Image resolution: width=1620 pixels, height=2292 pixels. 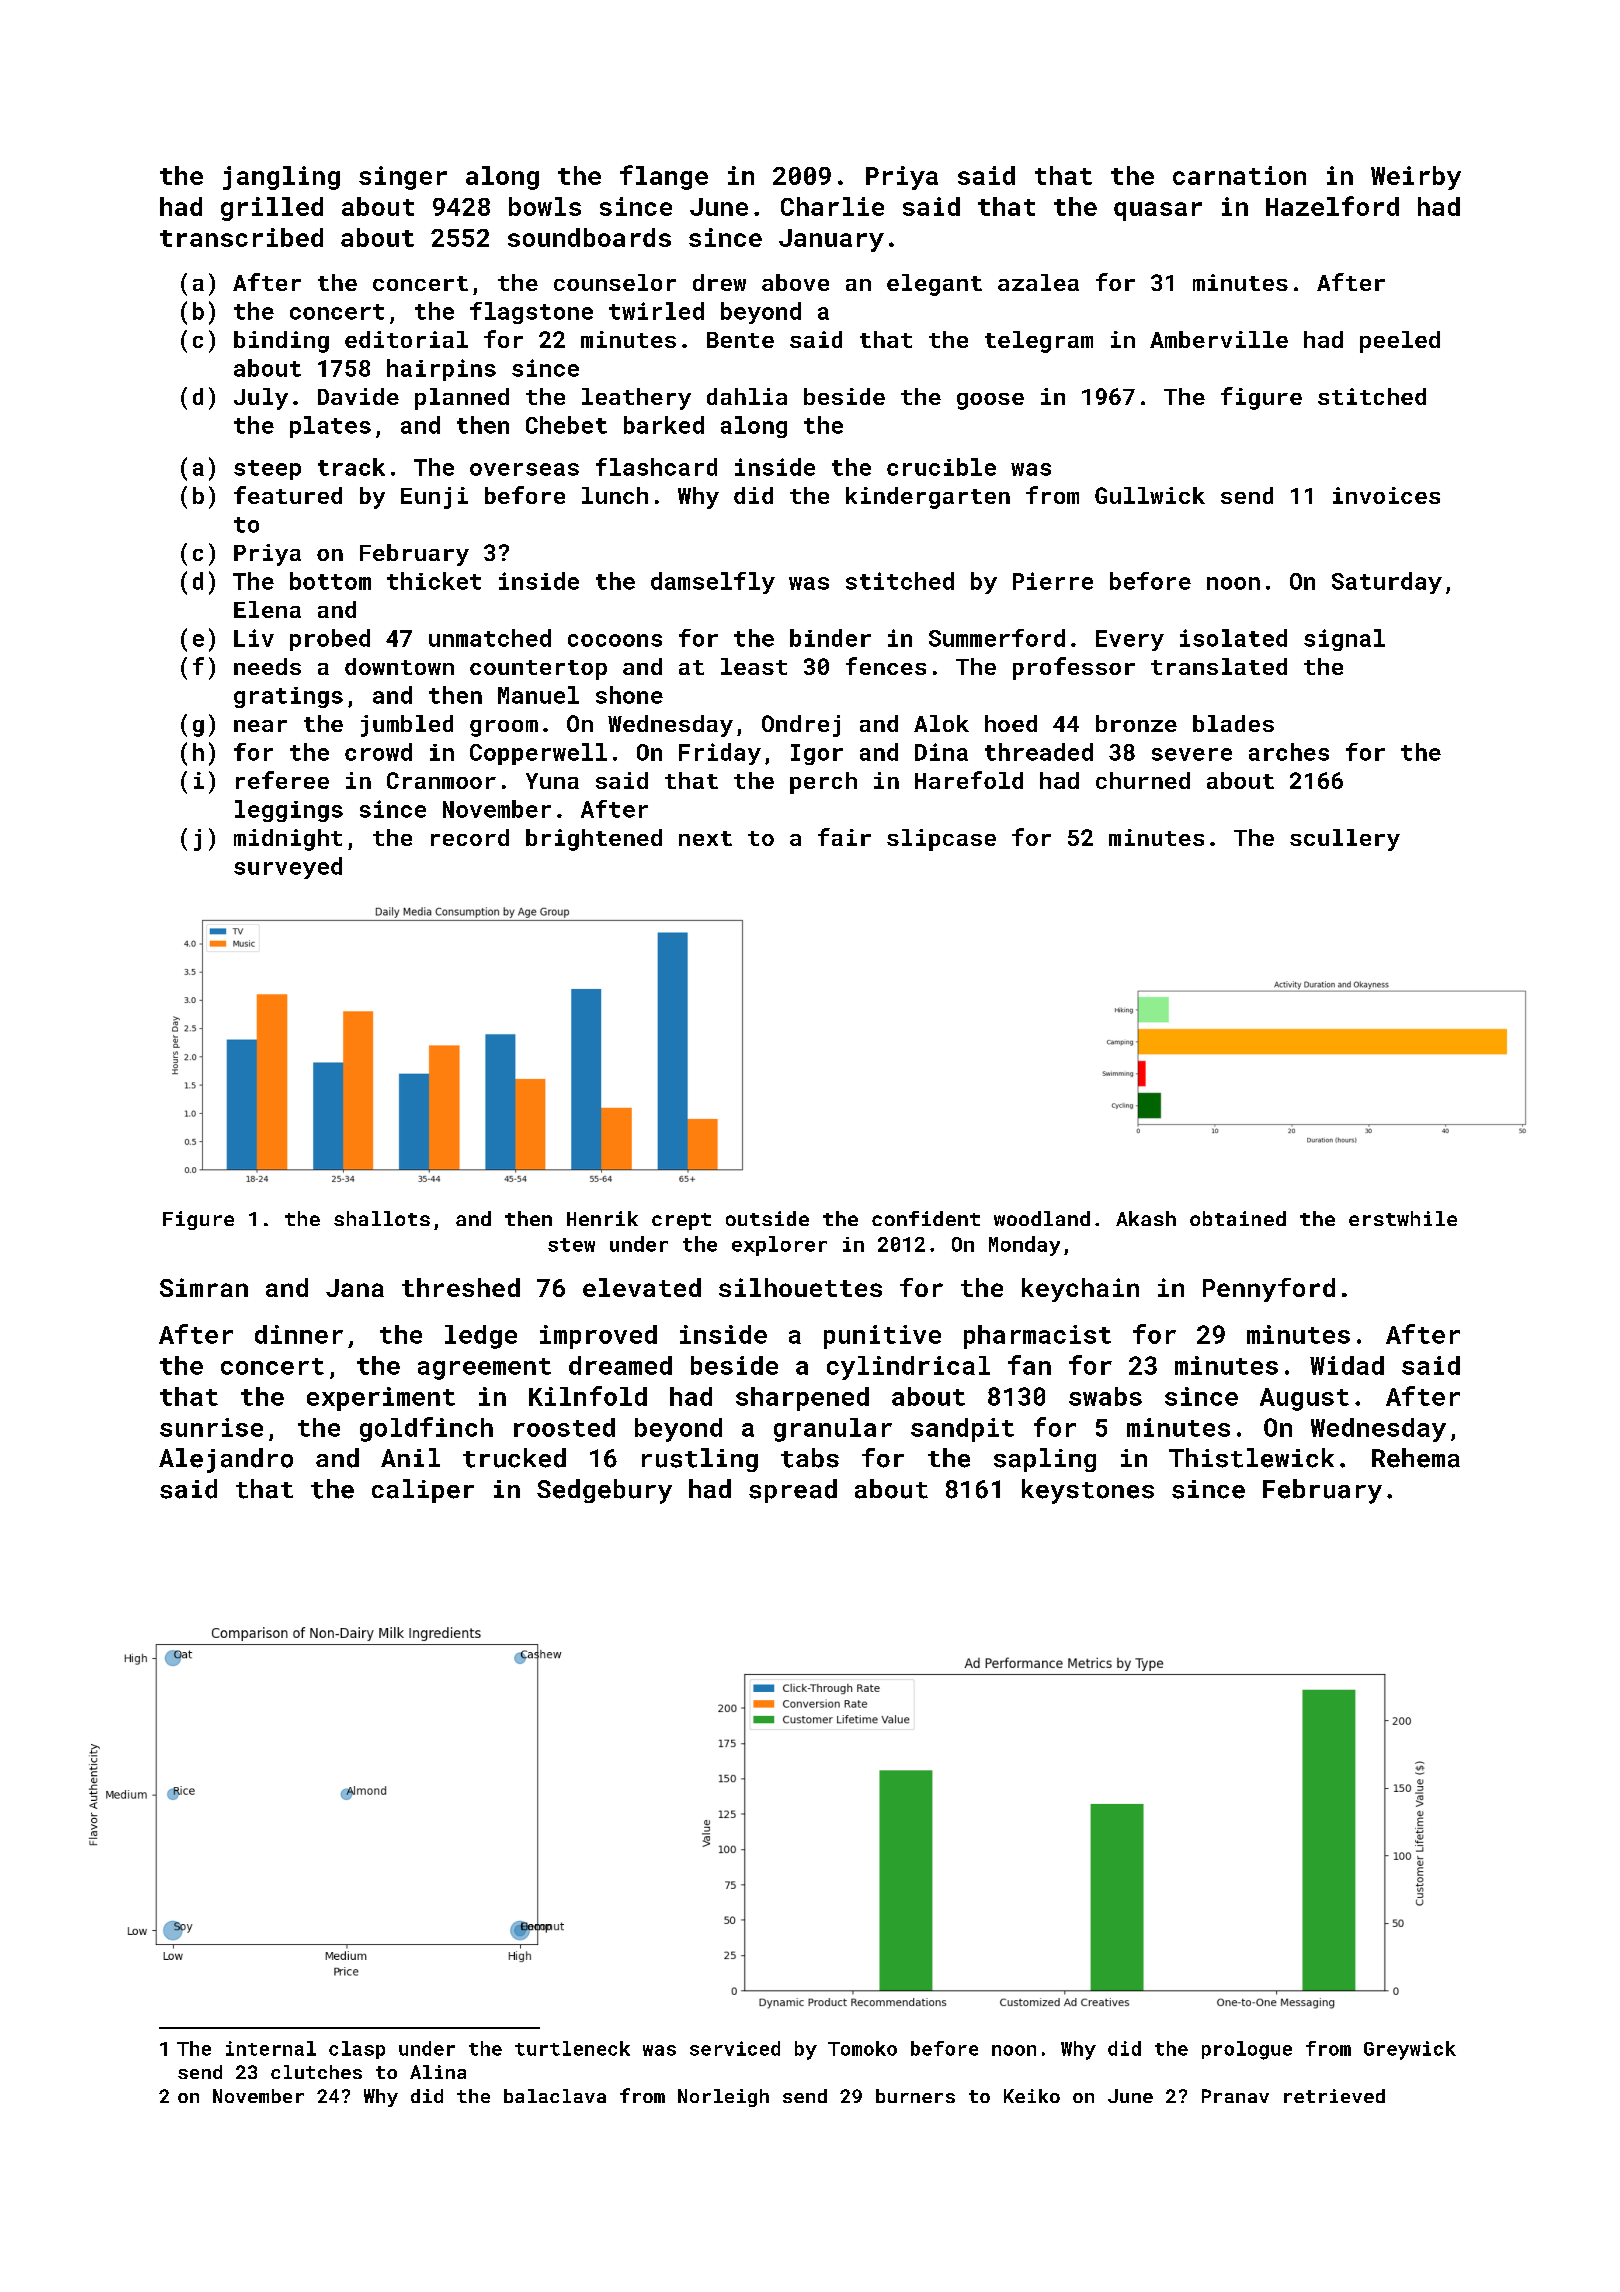 I want to click on quasar, so click(x=1158, y=211).
